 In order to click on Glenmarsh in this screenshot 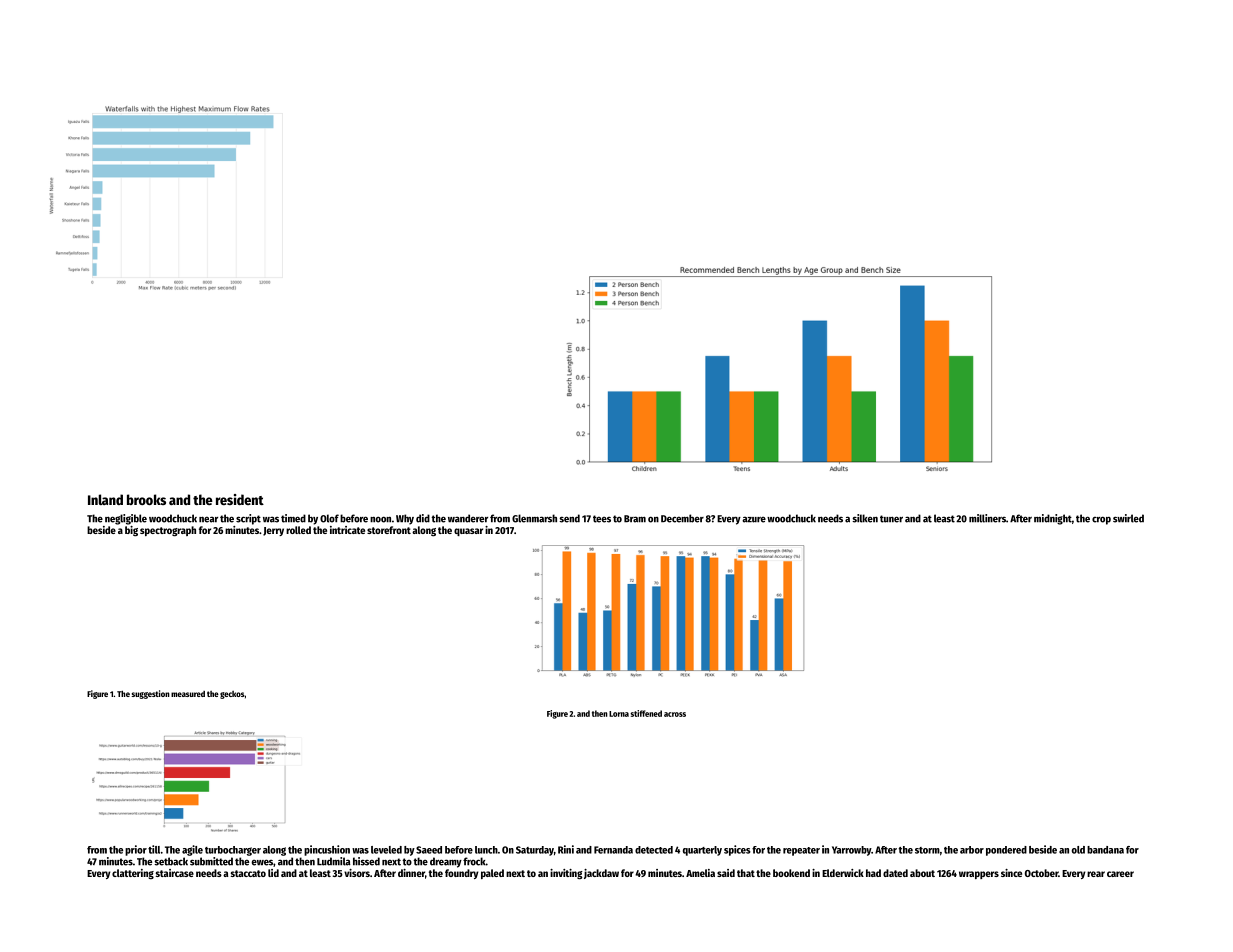, I will do `click(534, 518)`.
